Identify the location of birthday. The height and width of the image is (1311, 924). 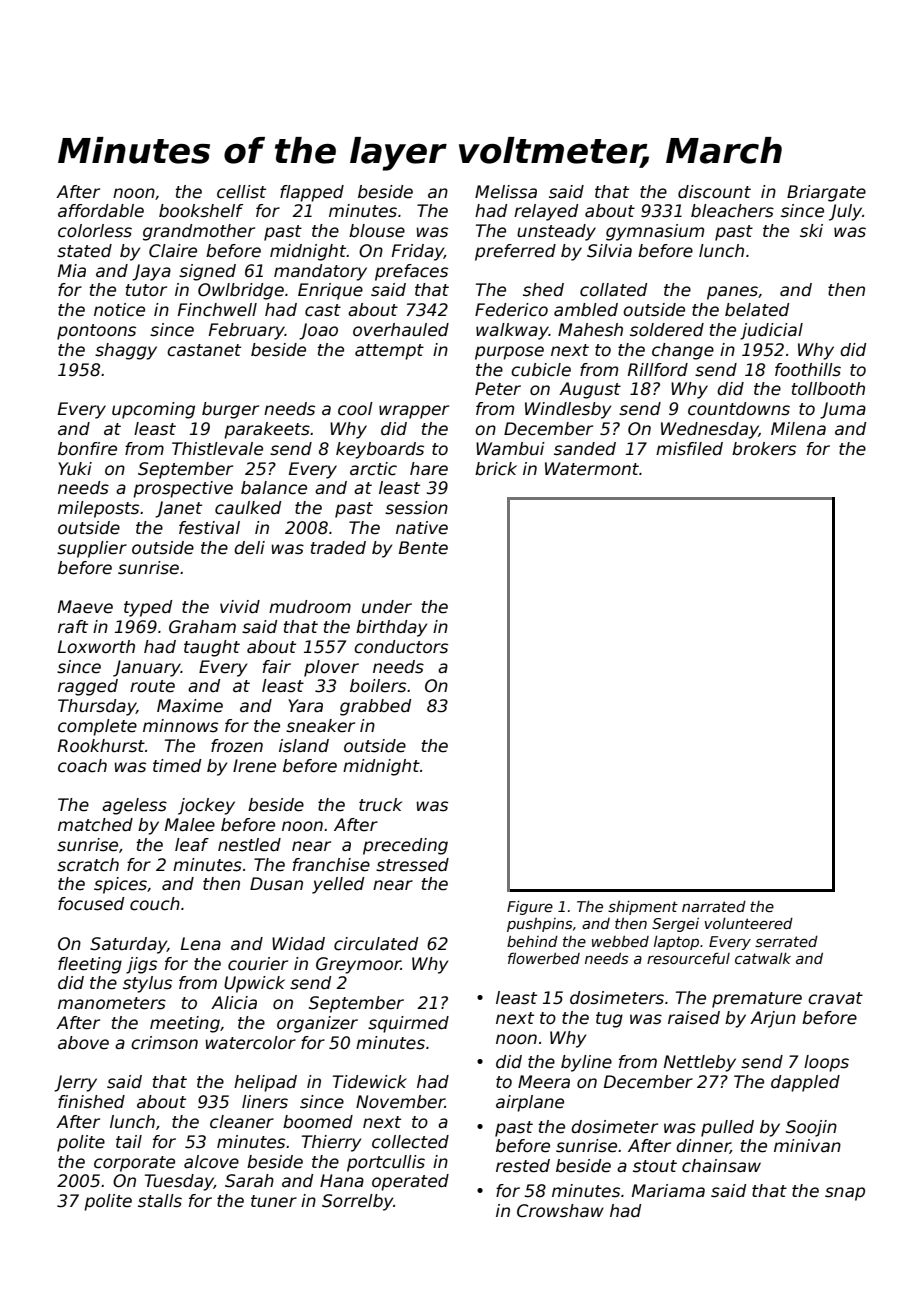
(391, 628).
